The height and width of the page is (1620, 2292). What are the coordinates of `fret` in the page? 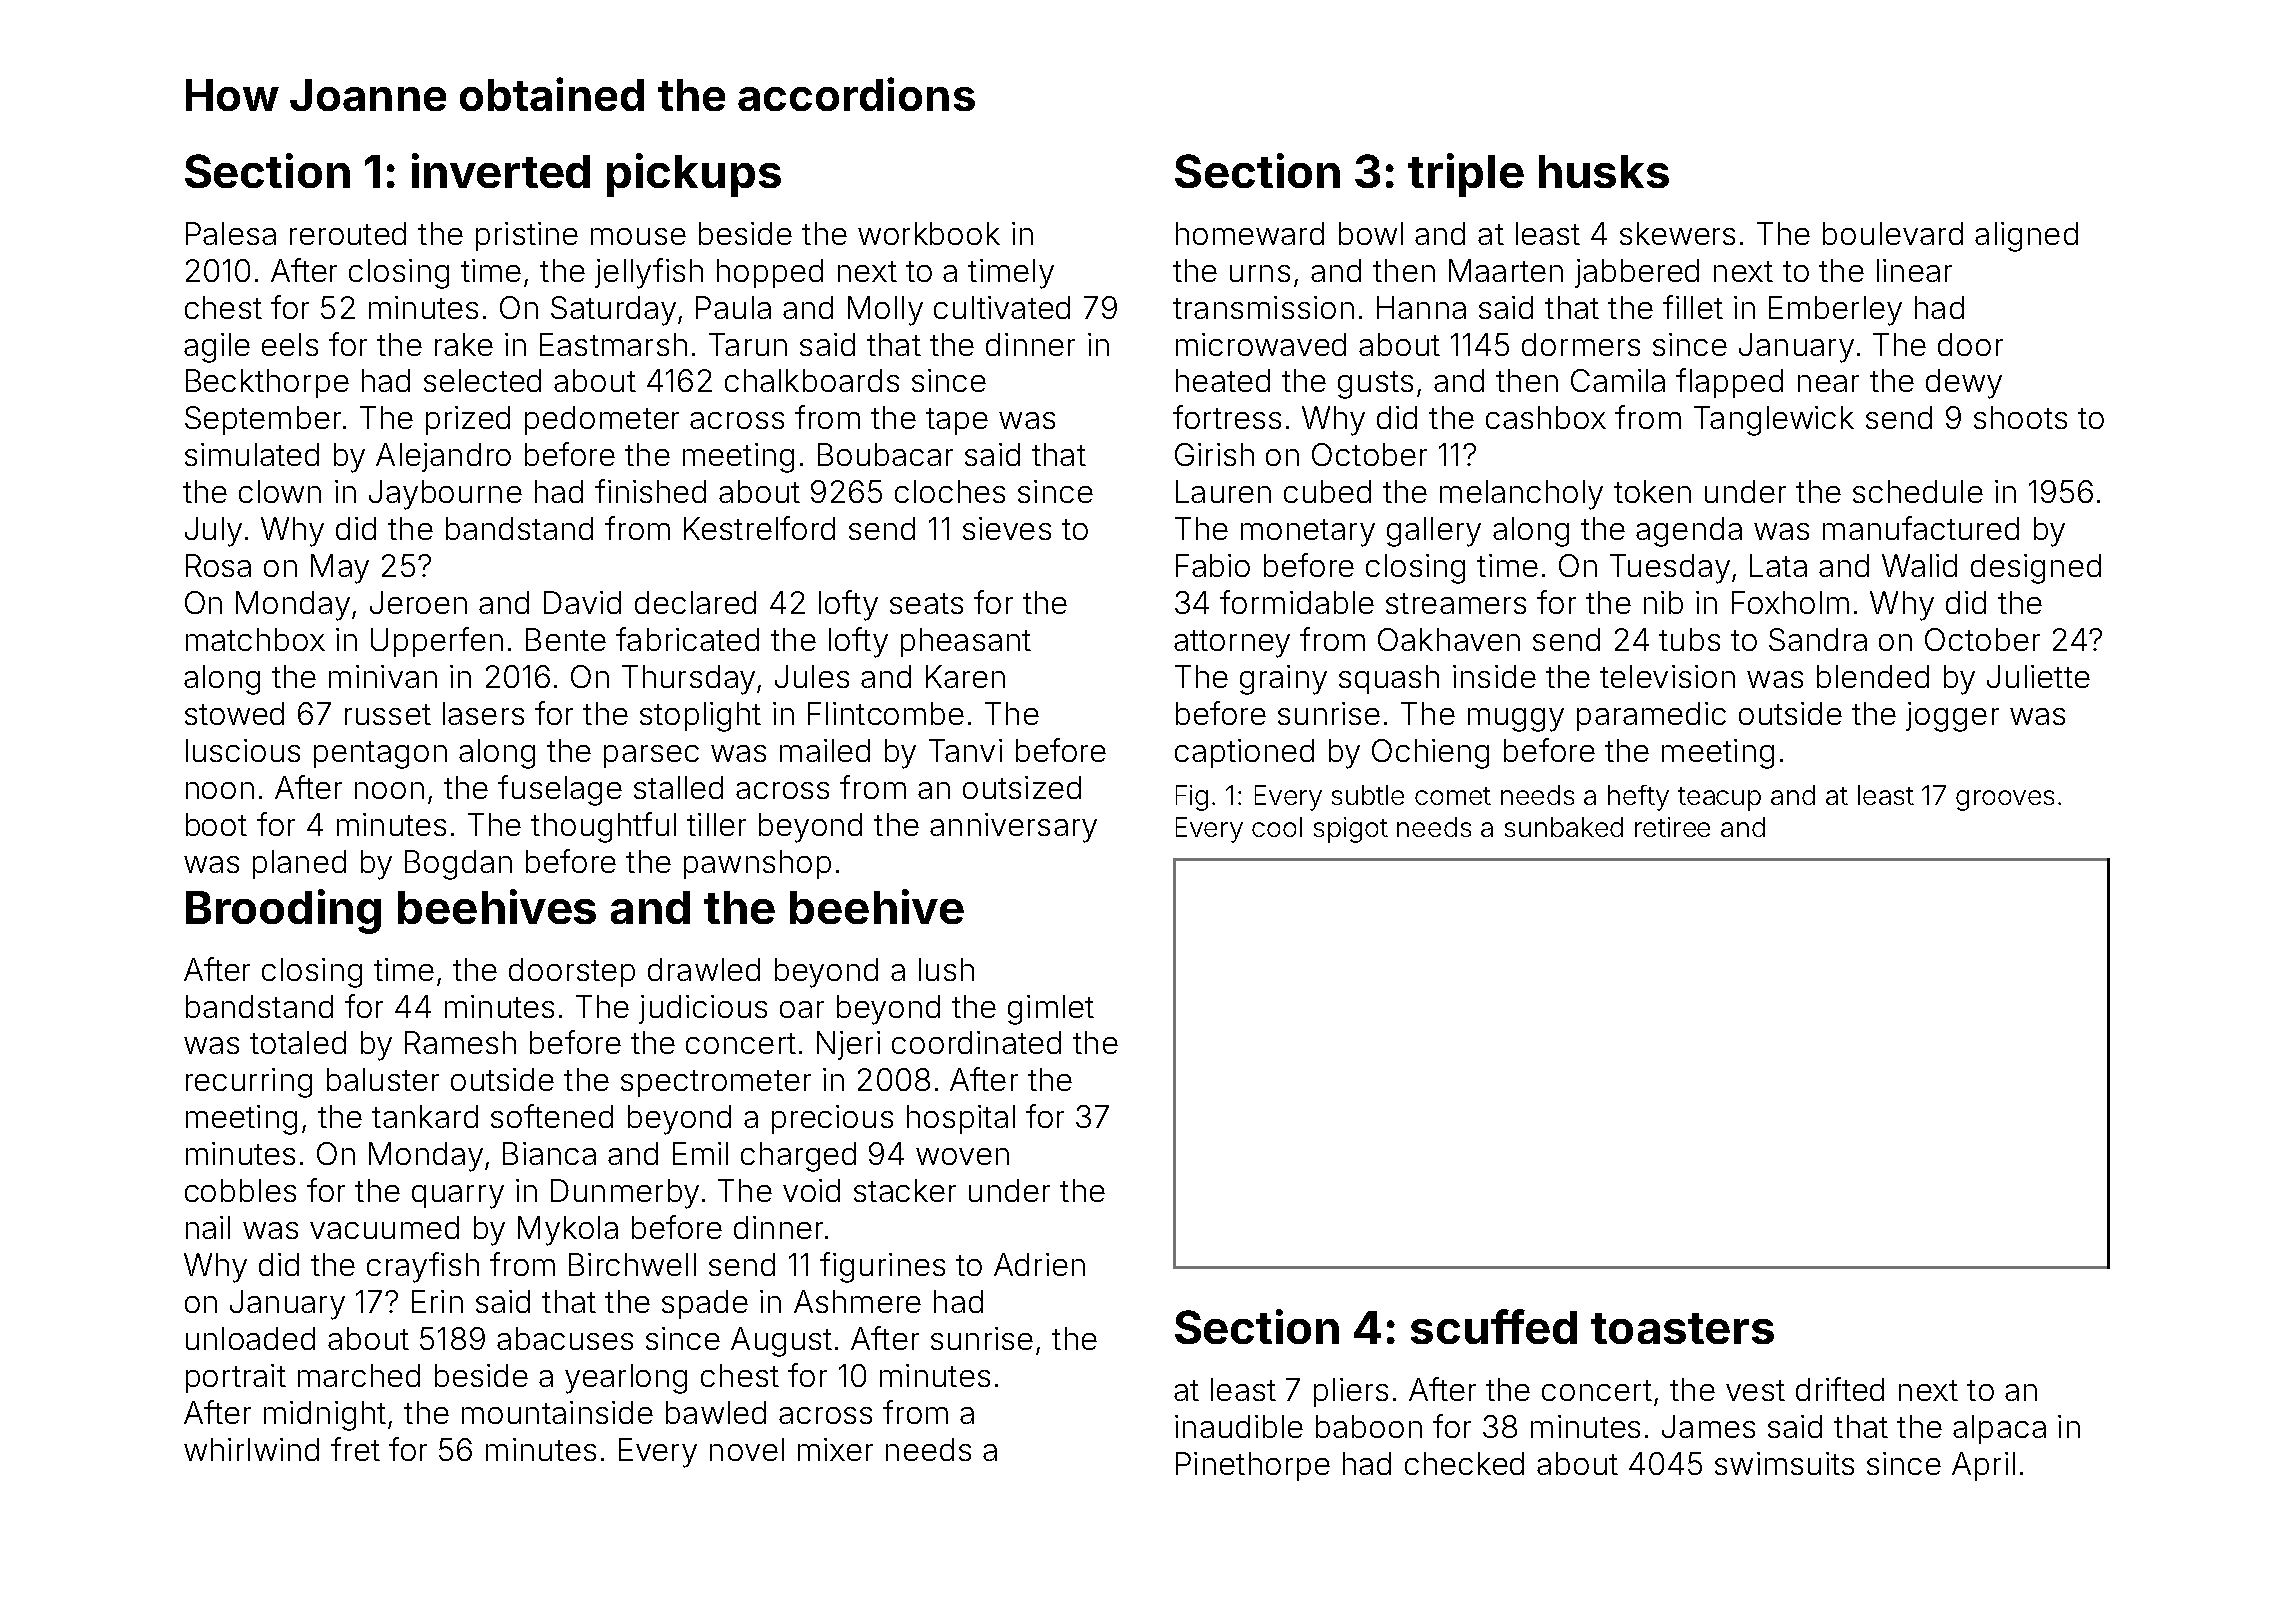 It's located at (355, 1449).
